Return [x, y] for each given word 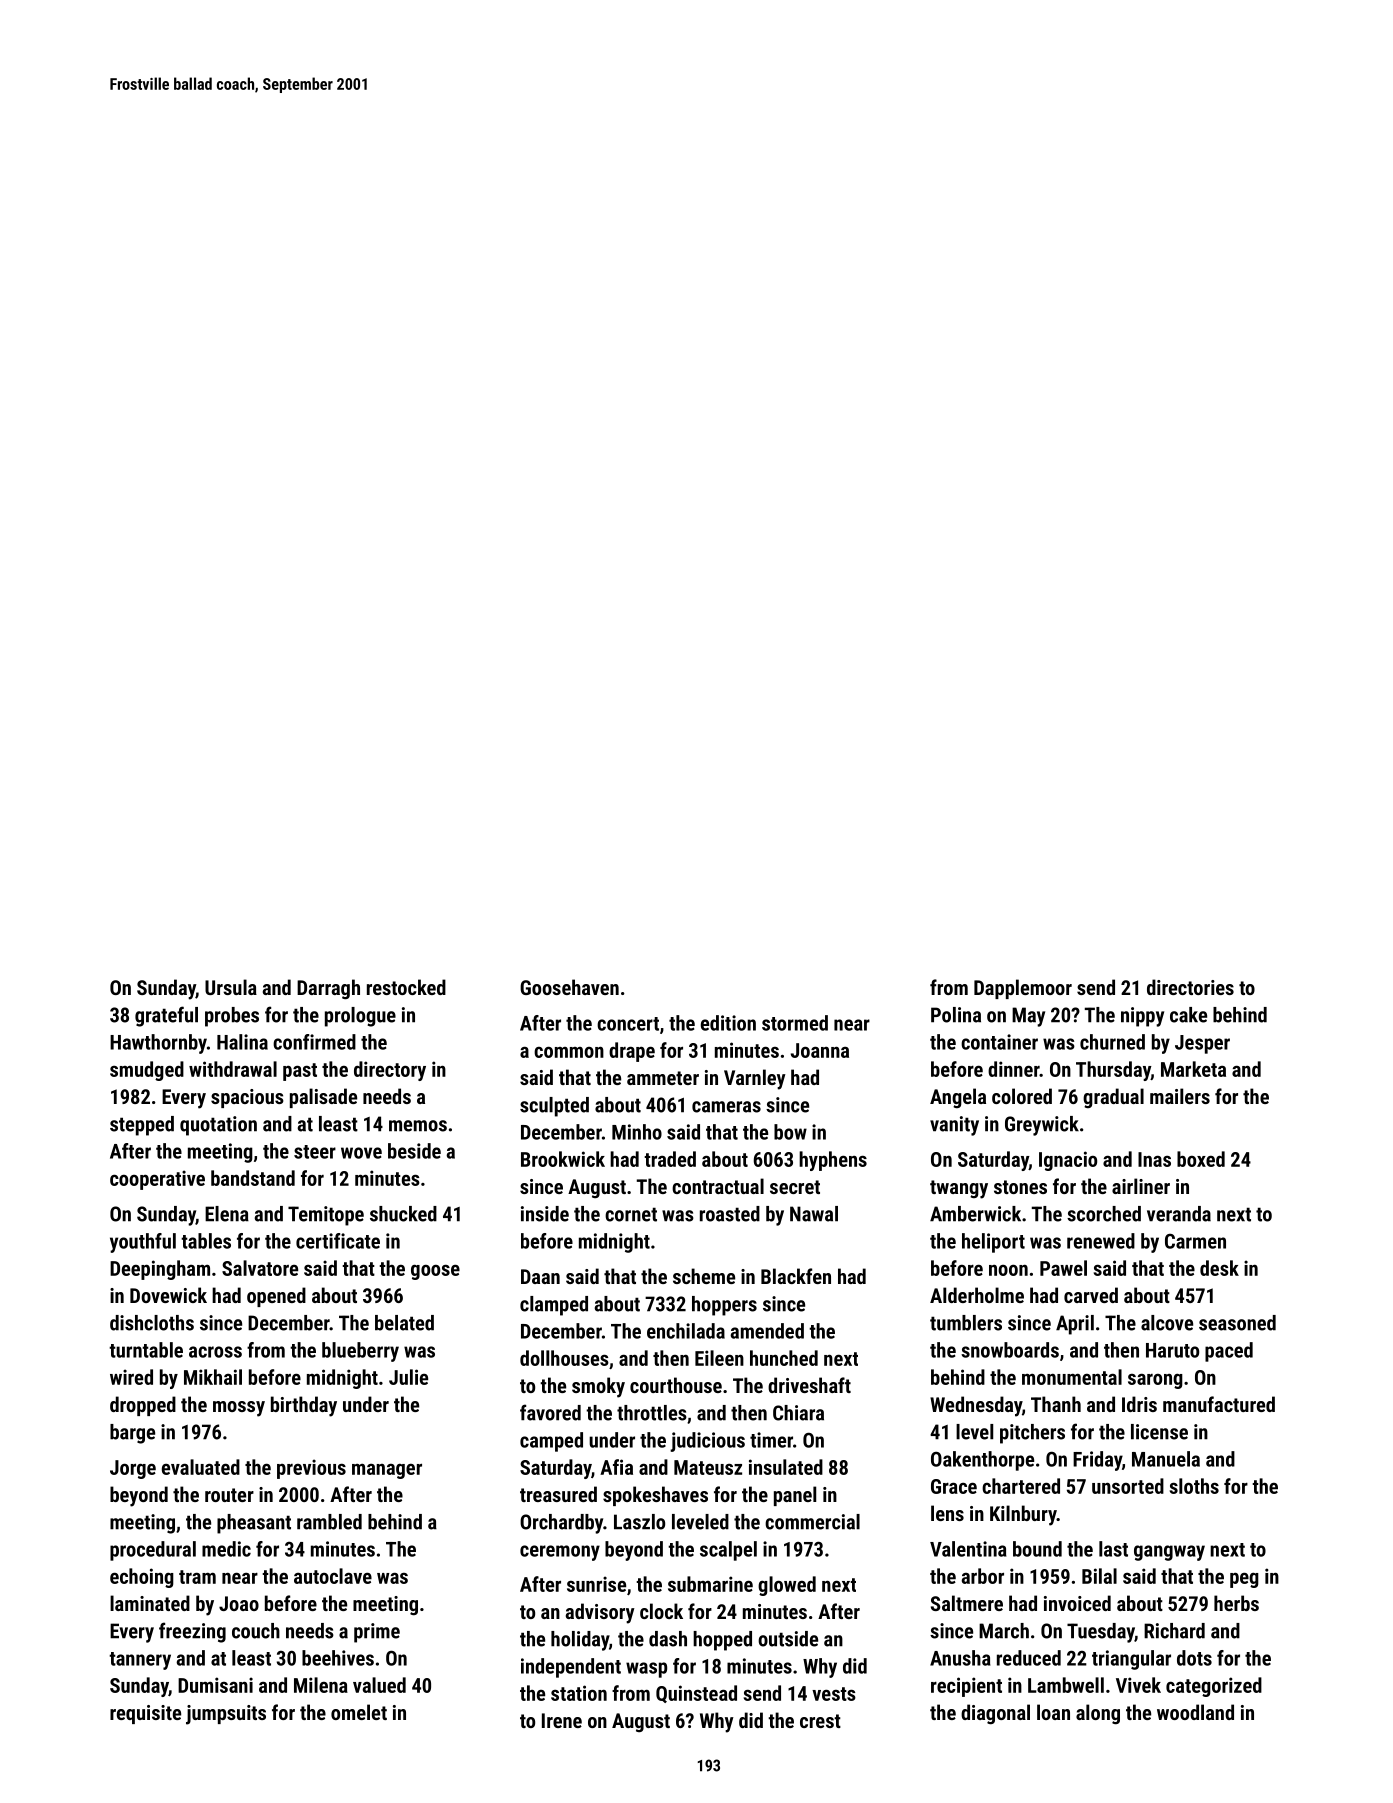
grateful [166, 1016]
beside [414, 1151]
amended [767, 1331]
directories [1190, 987]
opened [276, 1297]
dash [668, 1639]
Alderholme [977, 1295]
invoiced [1077, 1603]
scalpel [728, 1551]
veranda [1179, 1214]
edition [728, 1023]
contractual [718, 1186]
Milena [321, 1685]
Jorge [133, 1469]
